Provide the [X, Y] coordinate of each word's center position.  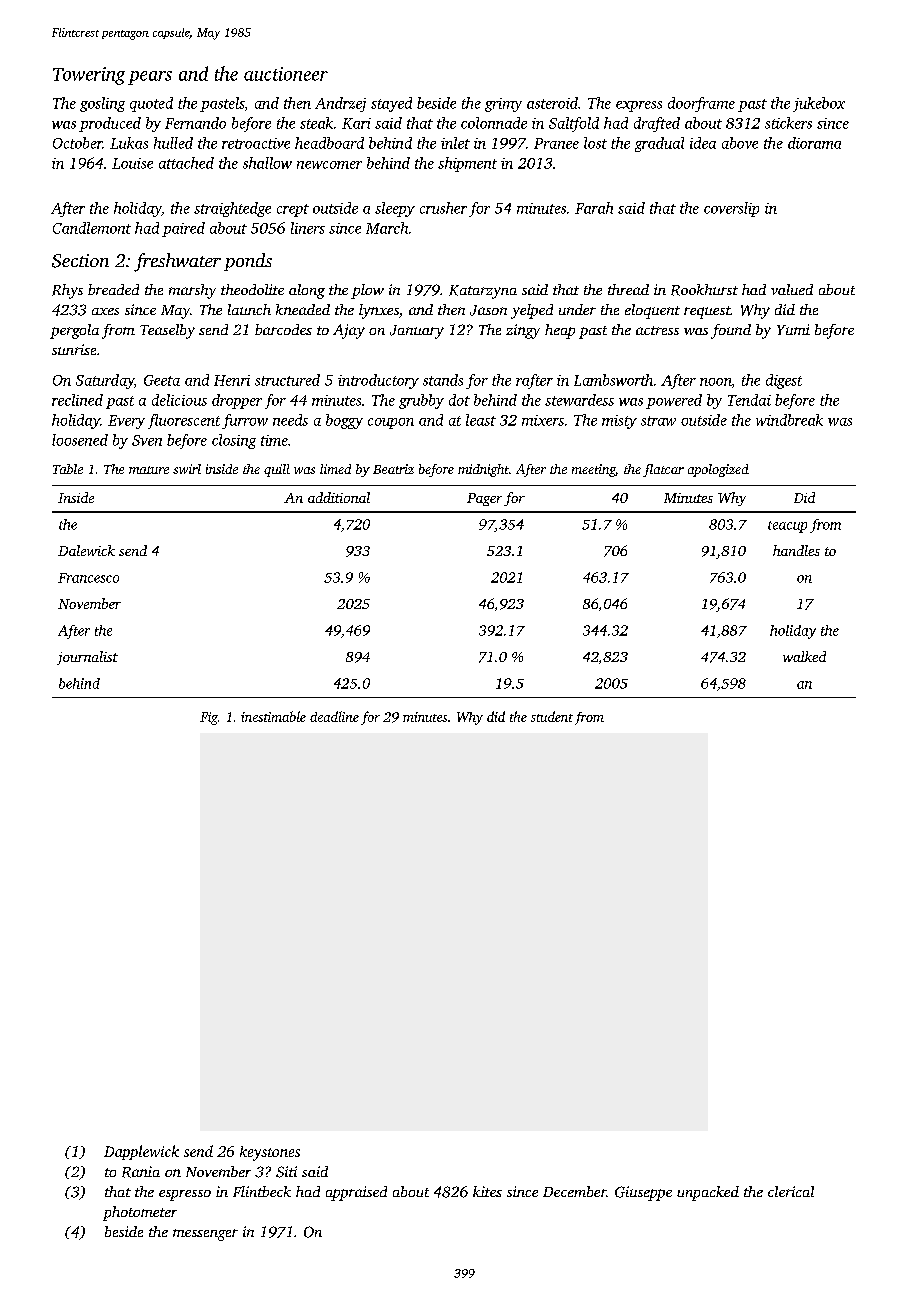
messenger [205, 1235]
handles [796, 550]
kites [487, 1191]
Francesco [88, 578]
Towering [89, 76]
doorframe [701, 104]
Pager [484, 499]
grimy [503, 105]
